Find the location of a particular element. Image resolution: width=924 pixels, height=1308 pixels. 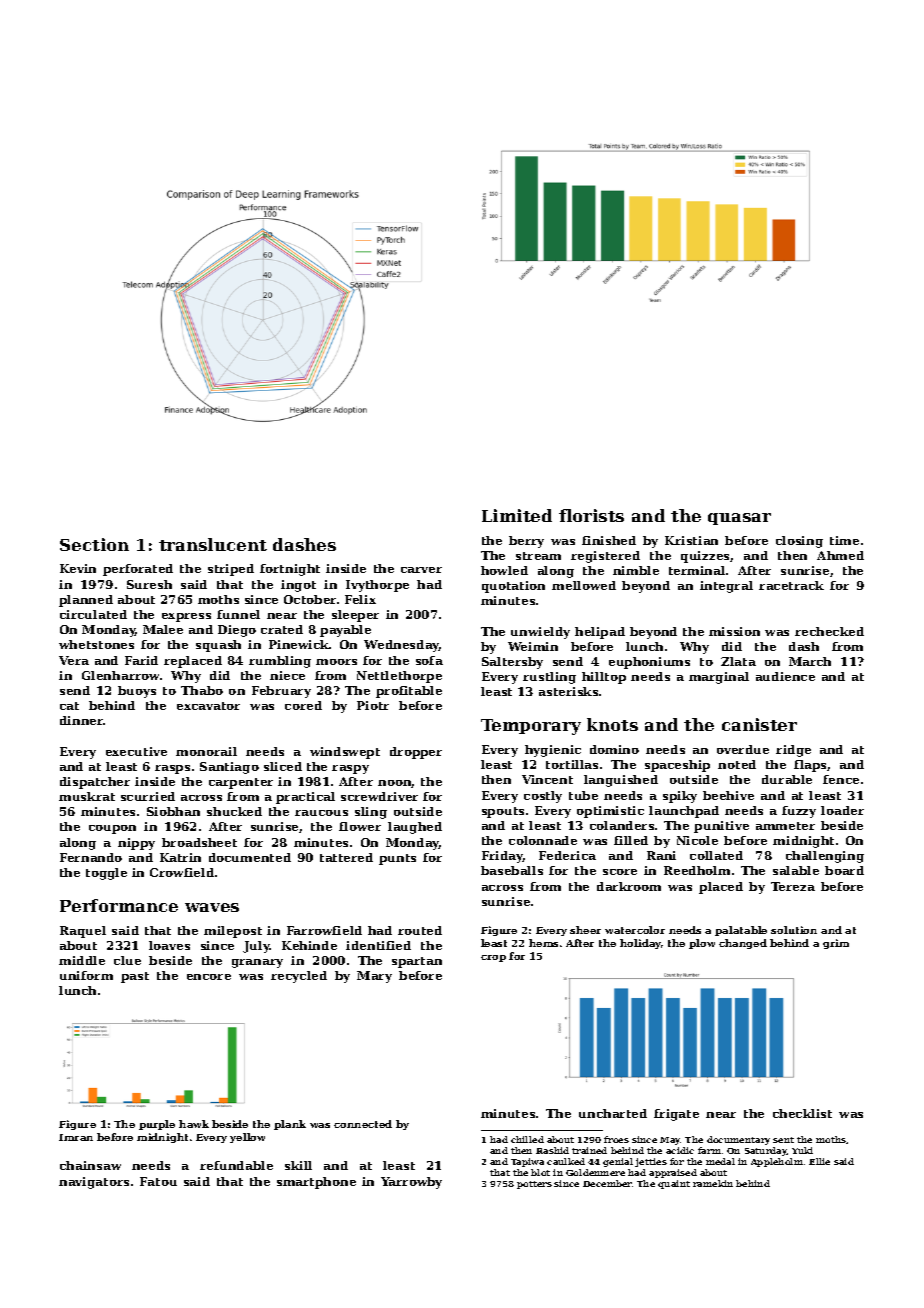

connected is located at coordinates (363, 1124).
